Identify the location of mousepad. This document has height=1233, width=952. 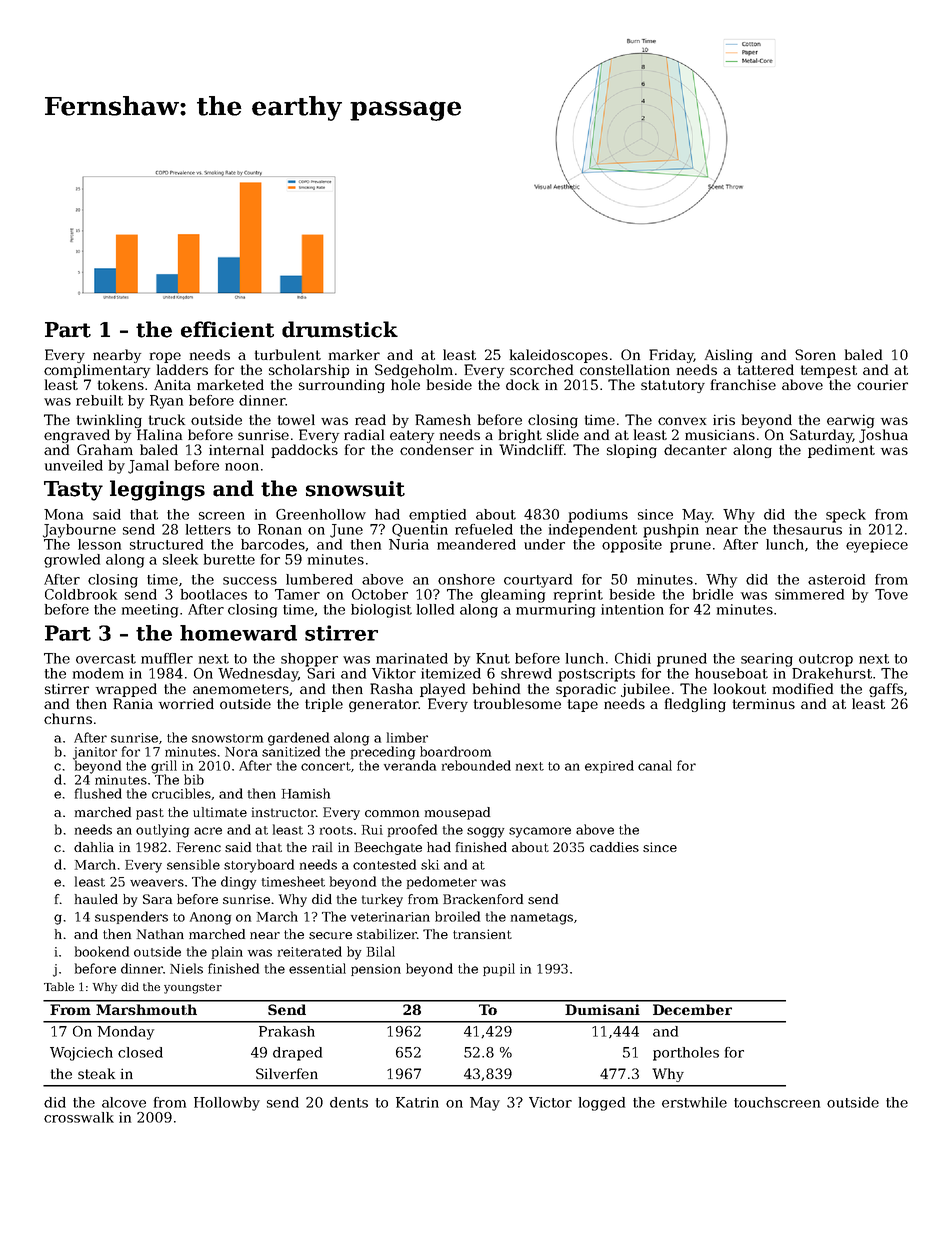
(457, 813).
